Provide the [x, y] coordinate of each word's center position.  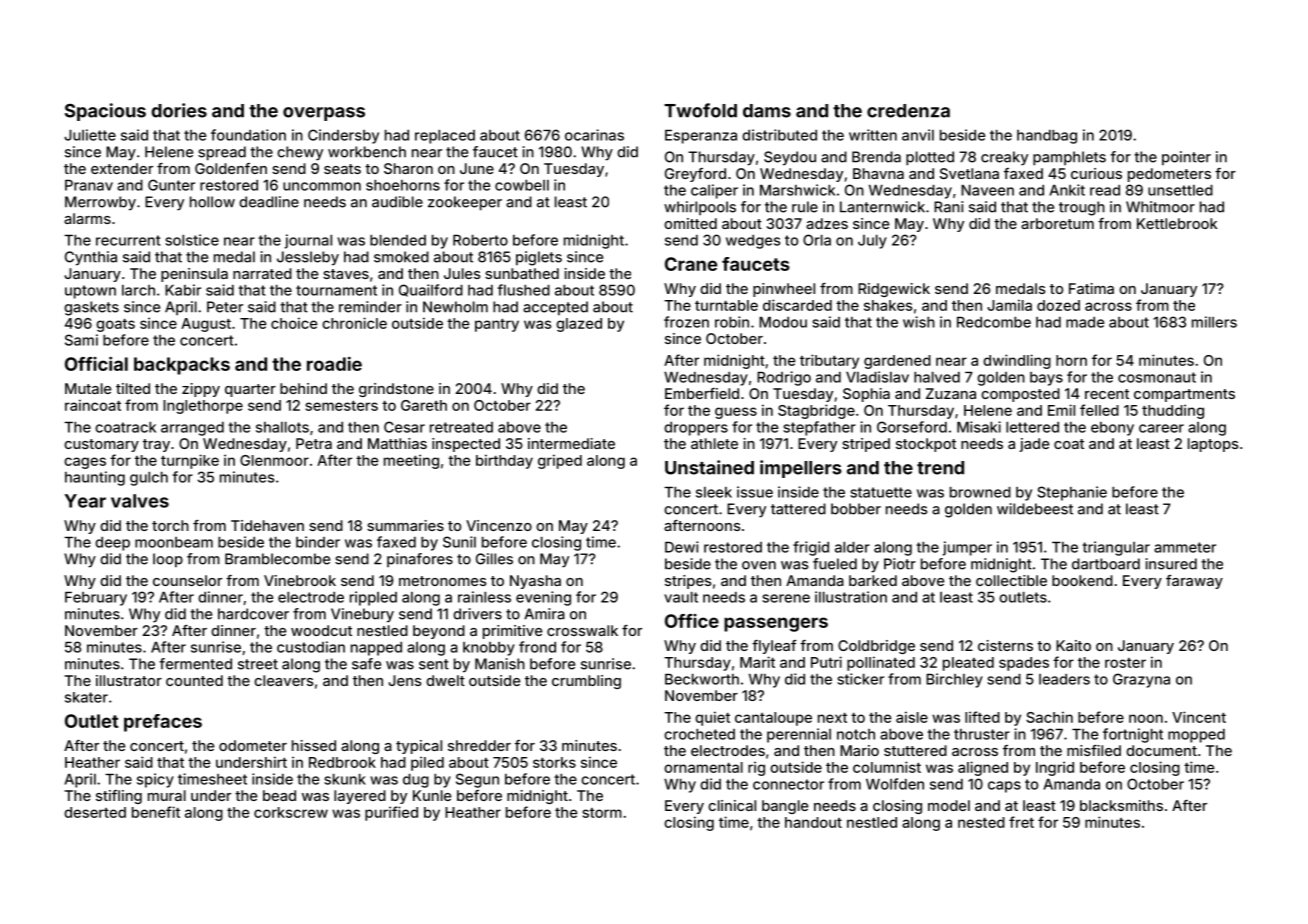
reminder [370, 307]
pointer [1186, 158]
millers [1214, 322]
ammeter [1185, 547]
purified [391, 813]
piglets [539, 258]
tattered [798, 509]
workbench [367, 152]
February [96, 599]
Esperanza [701, 137]
